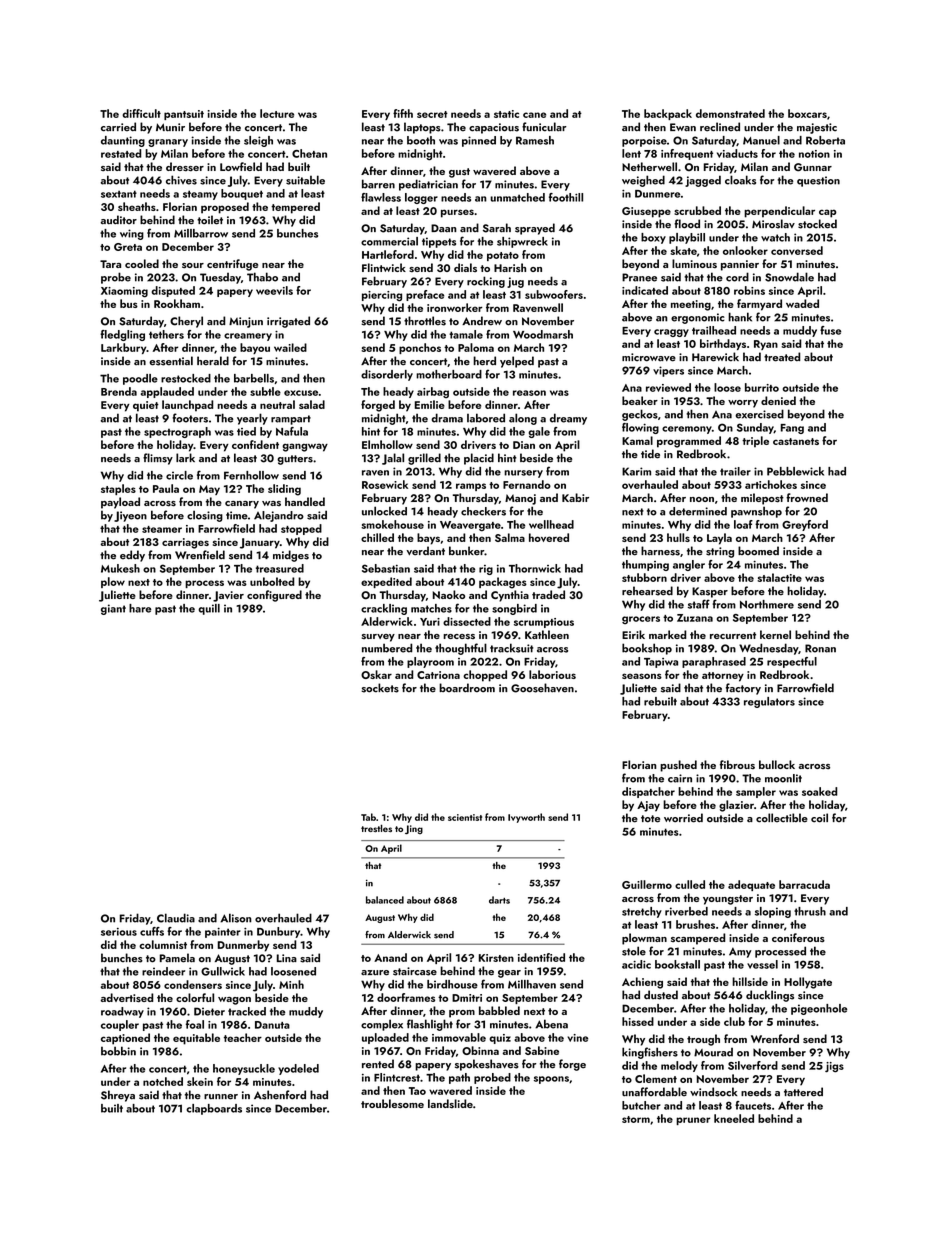 The height and width of the page is (1233, 952). I want to click on trestles, so click(376, 828).
